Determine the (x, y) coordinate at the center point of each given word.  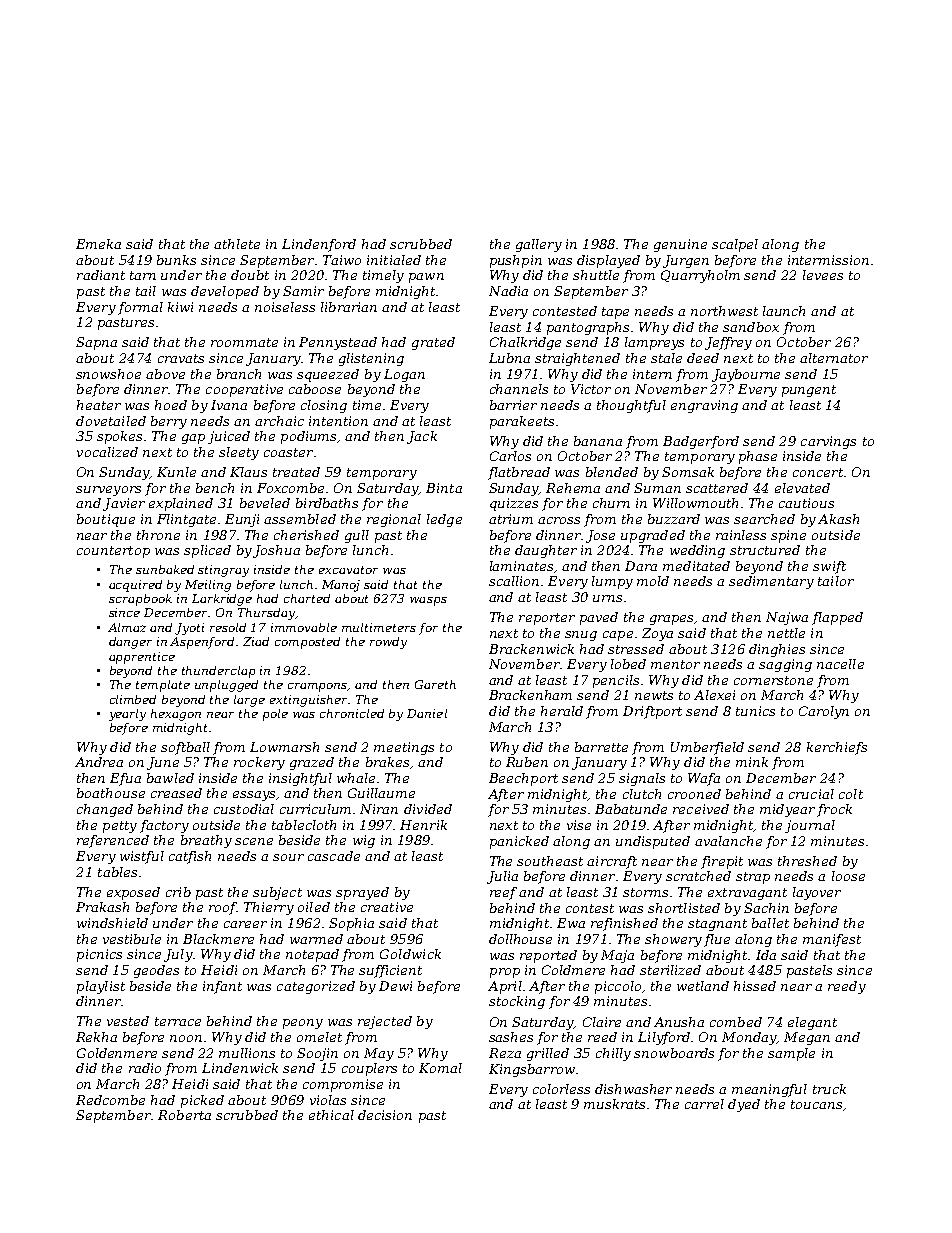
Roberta (184, 1115)
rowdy (388, 643)
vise (579, 825)
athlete (237, 244)
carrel (704, 1104)
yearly (127, 715)
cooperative (244, 390)
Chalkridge (525, 343)
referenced (113, 841)
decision (385, 1115)
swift (829, 567)
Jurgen (686, 261)
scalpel (735, 245)
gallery (539, 245)
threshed (807, 861)
